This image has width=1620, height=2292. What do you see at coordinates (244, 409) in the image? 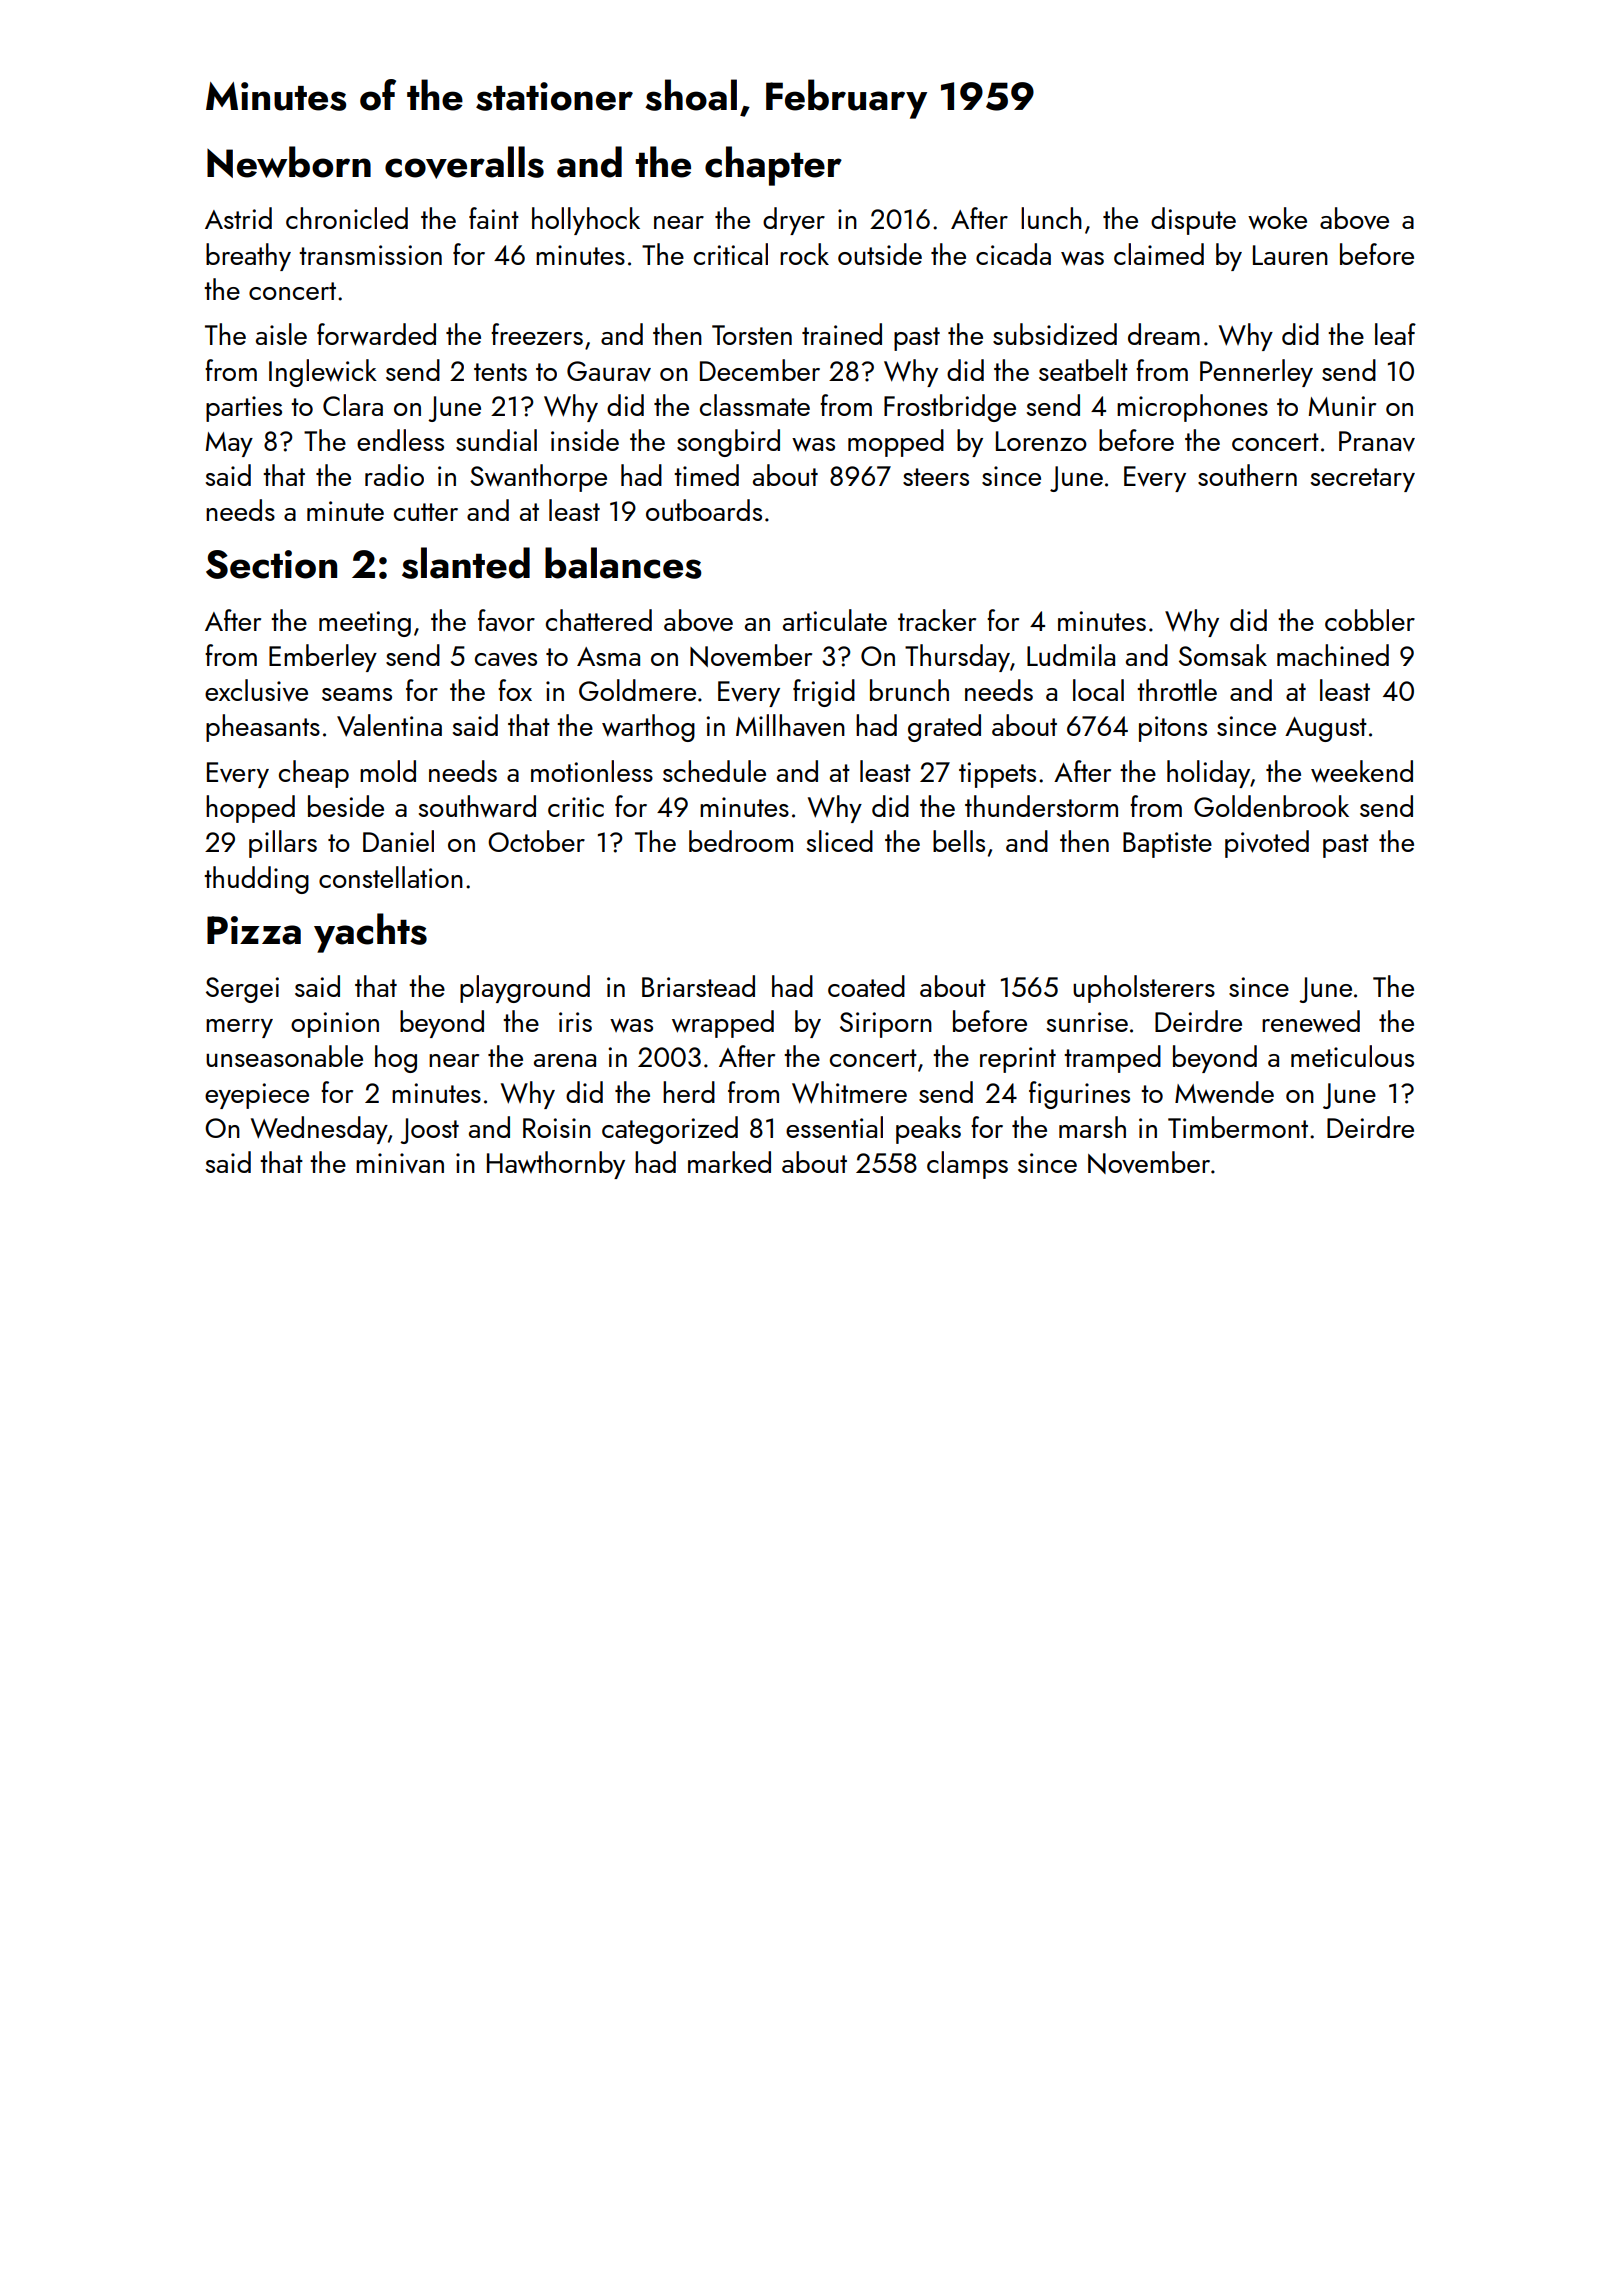
I see `parties` at bounding box center [244, 409].
